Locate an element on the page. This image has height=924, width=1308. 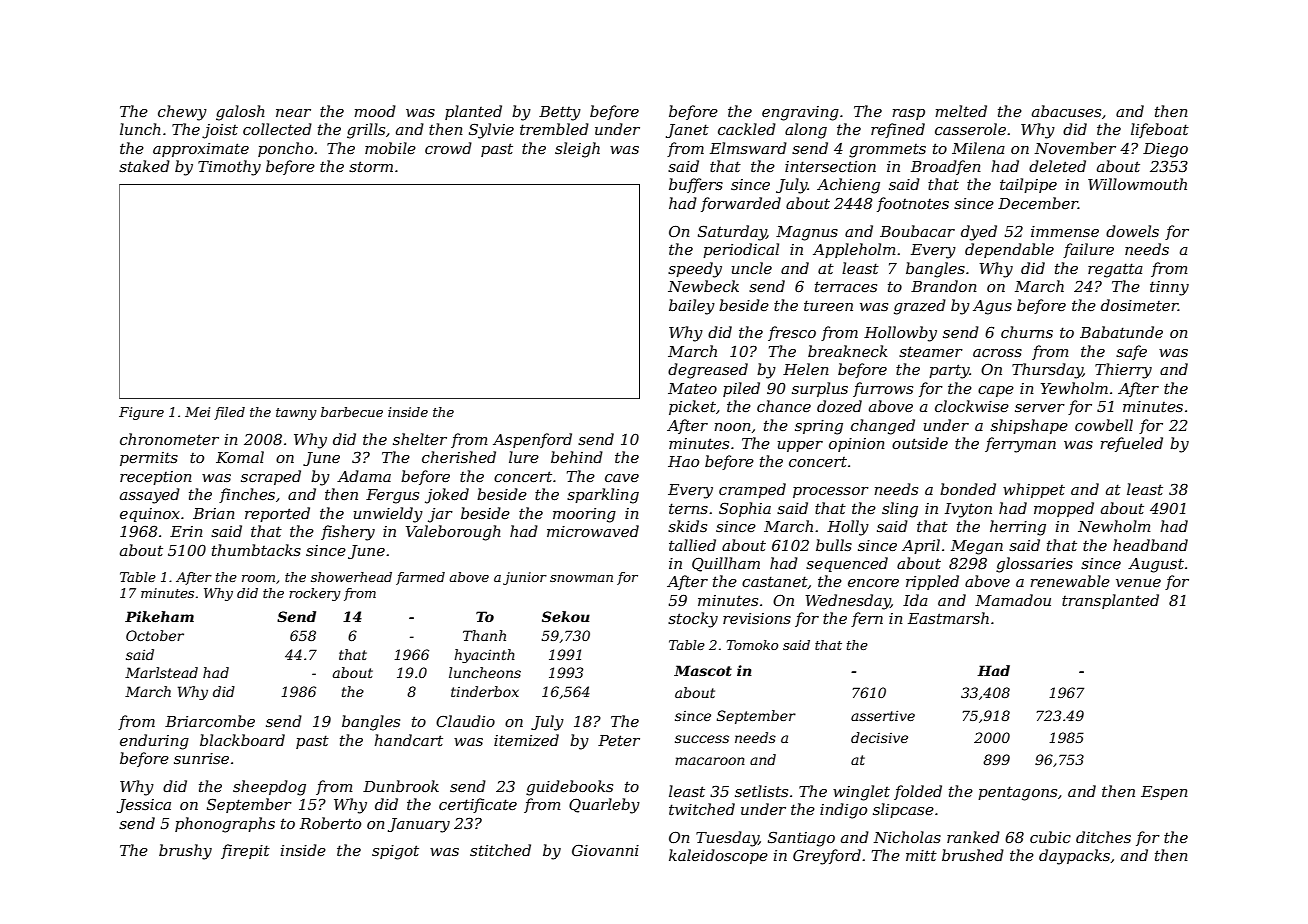
refueled is located at coordinates (1131, 444).
